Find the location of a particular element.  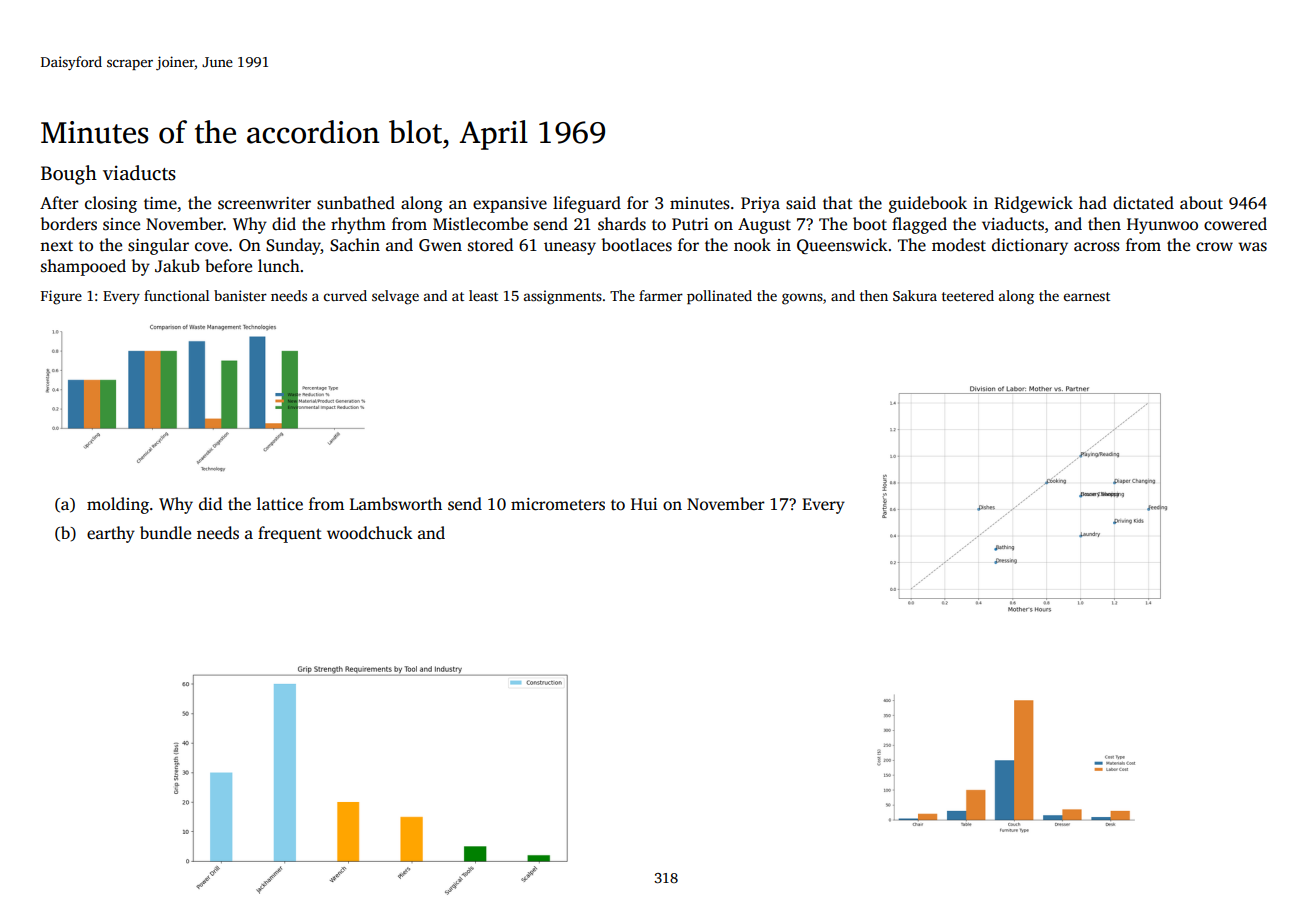

assignments is located at coordinates (563, 297).
